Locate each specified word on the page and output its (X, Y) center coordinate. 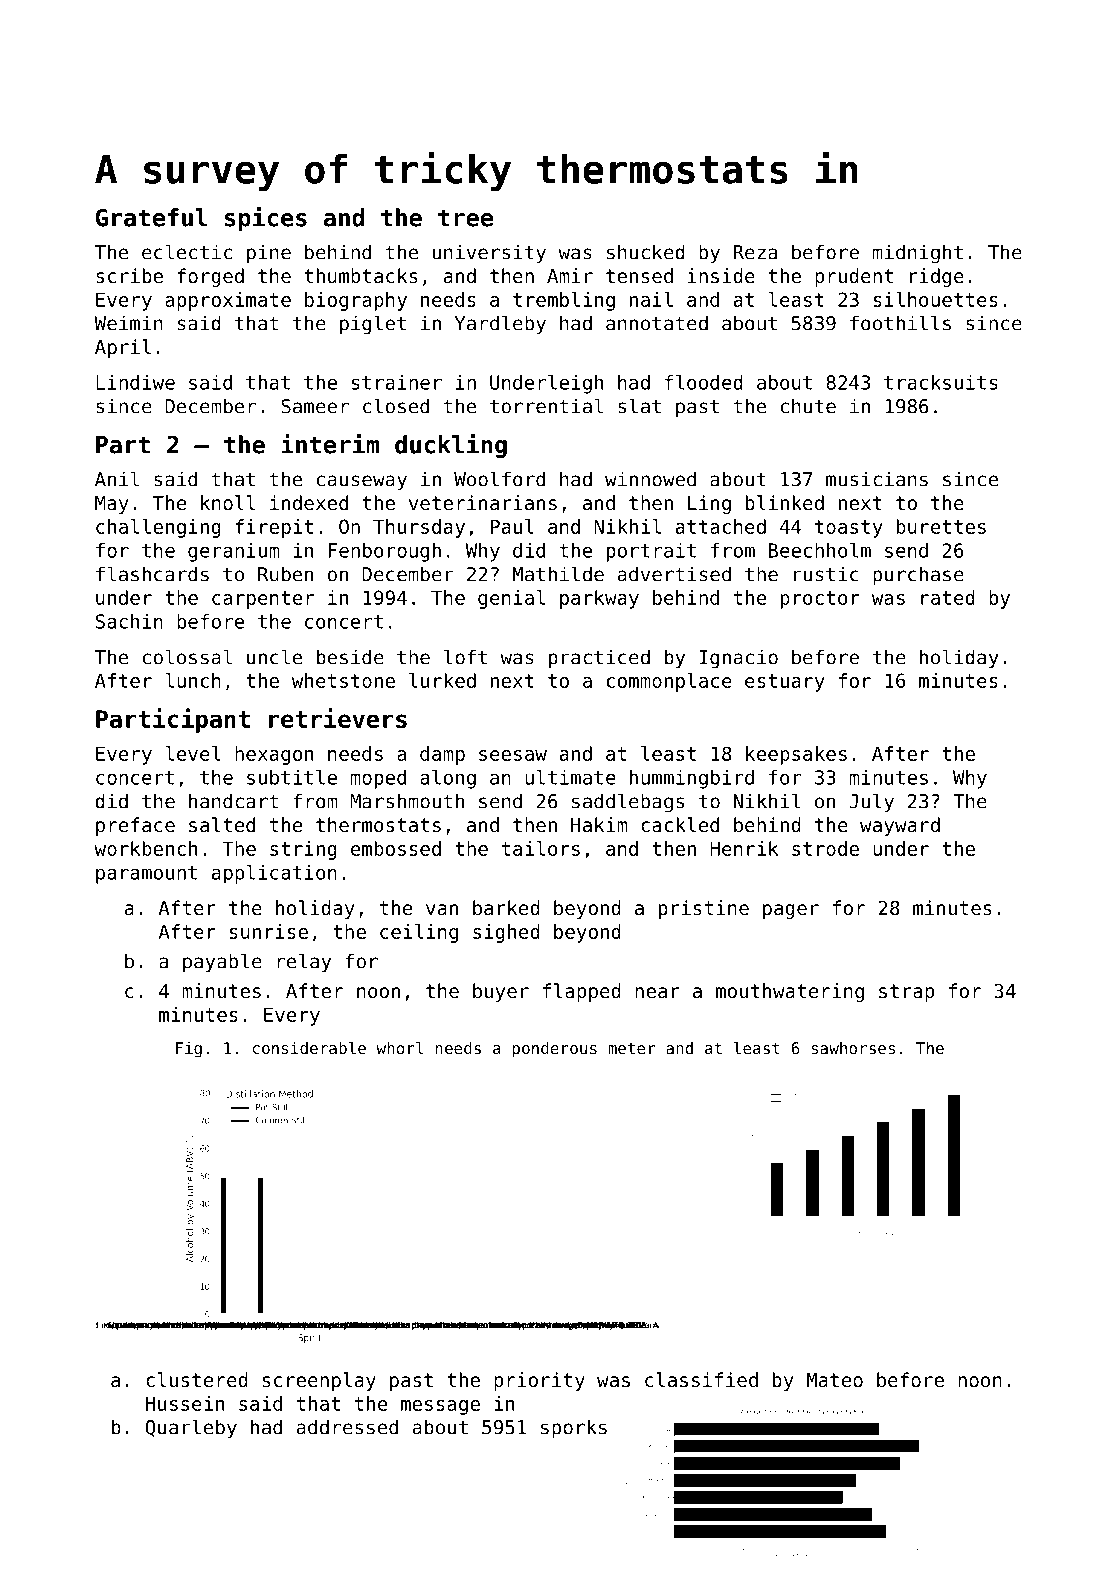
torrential (546, 406)
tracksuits (941, 382)
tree (465, 218)
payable (222, 963)
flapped (582, 992)
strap (906, 993)
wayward (900, 826)
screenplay (319, 1381)
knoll (228, 502)
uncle (274, 657)
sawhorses (853, 1048)
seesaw (513, 755)
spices (266, 219)
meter (632, 1048)
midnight (918, 254)
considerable (309, 1047)
